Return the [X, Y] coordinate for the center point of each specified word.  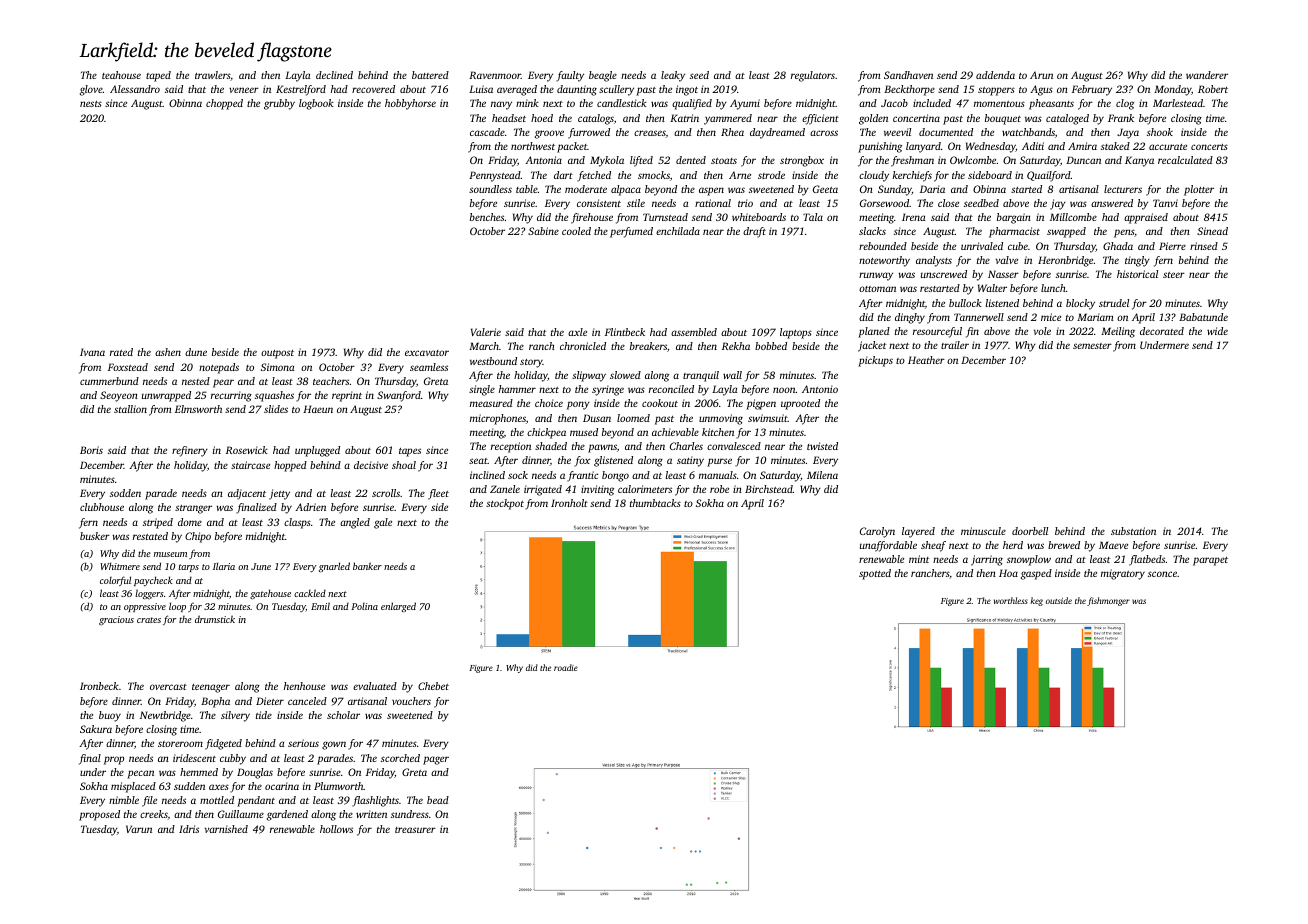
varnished [226, 829]
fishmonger [1108, 601]
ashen [168, 352]
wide [1217, 331]
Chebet [433, 686]
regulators [813, 76]
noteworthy [884, 261]
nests [91, 104]
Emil [320, 606]
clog [1125, 104]
